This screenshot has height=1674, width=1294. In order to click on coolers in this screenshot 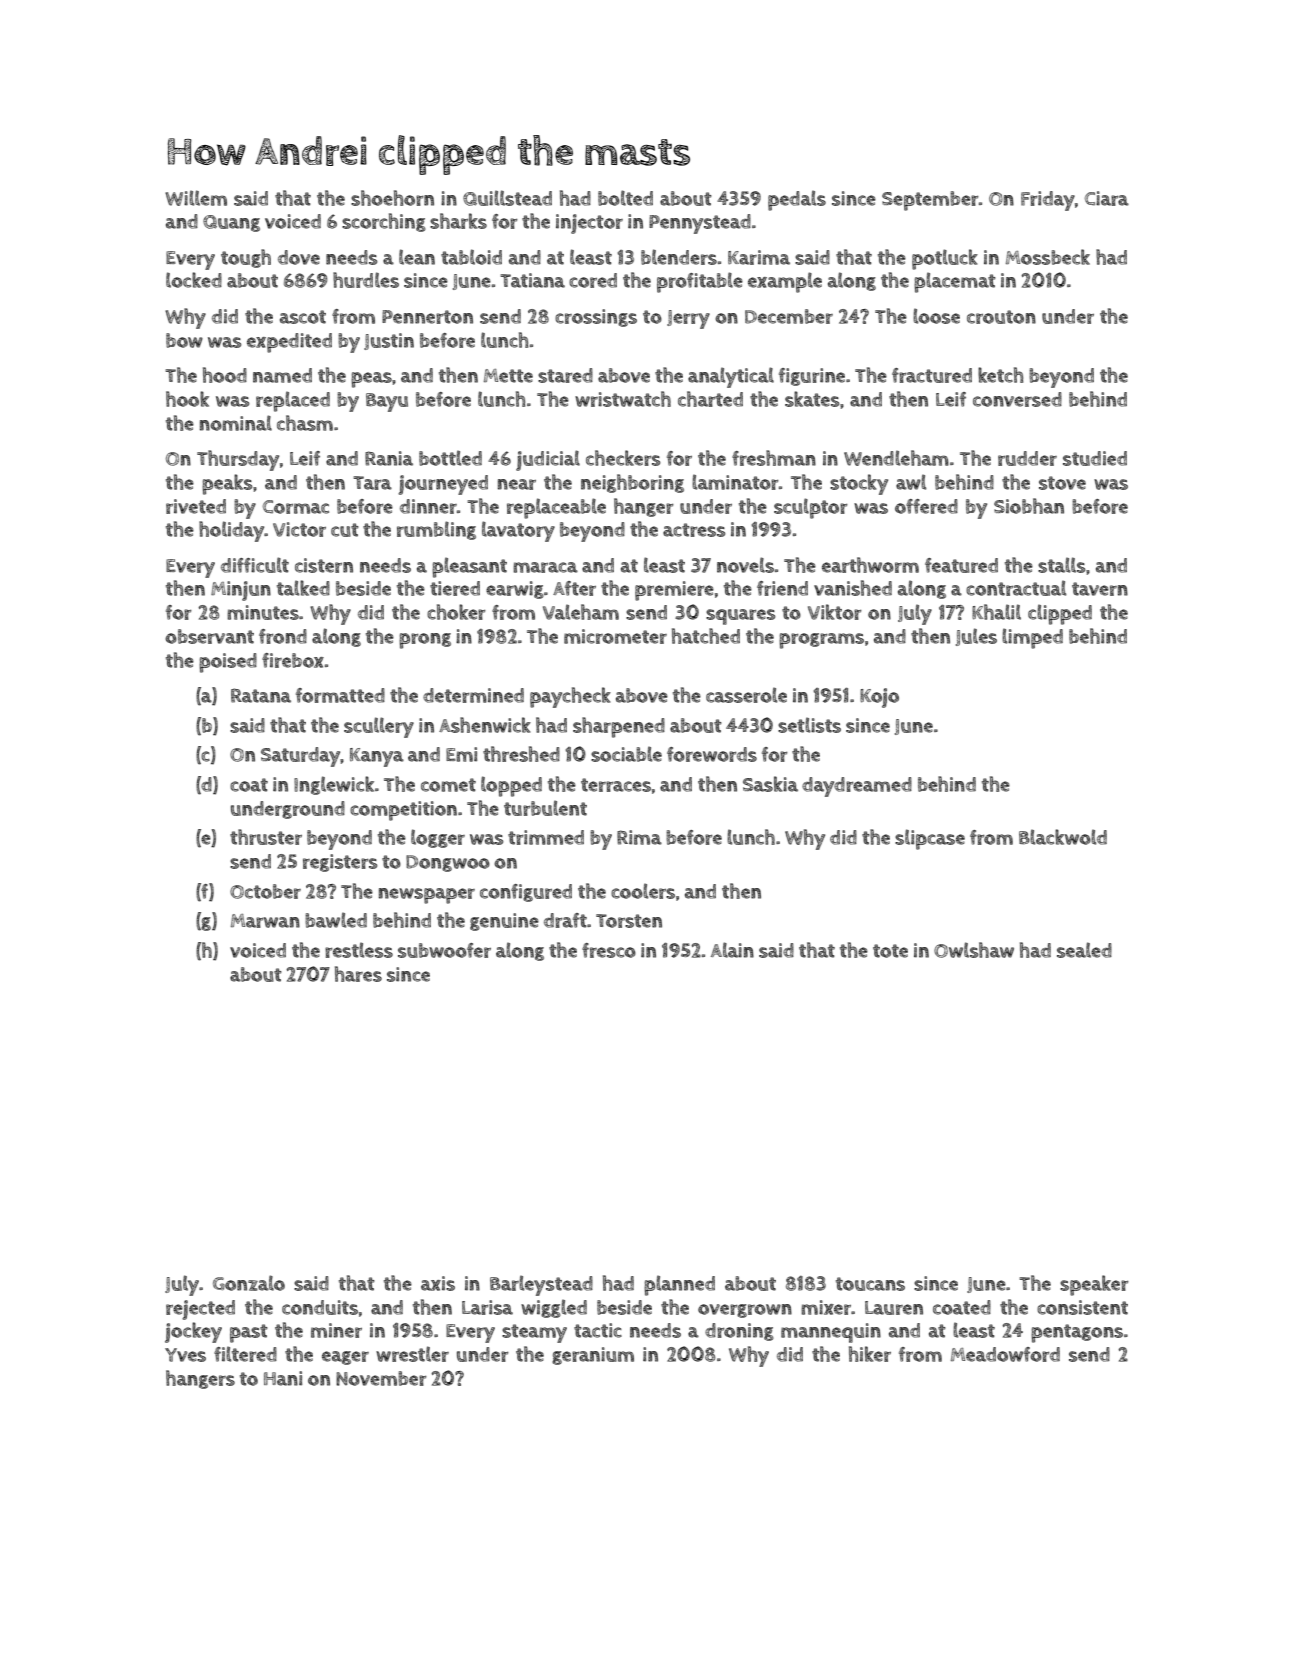, I will do `click(643, 891)`.
